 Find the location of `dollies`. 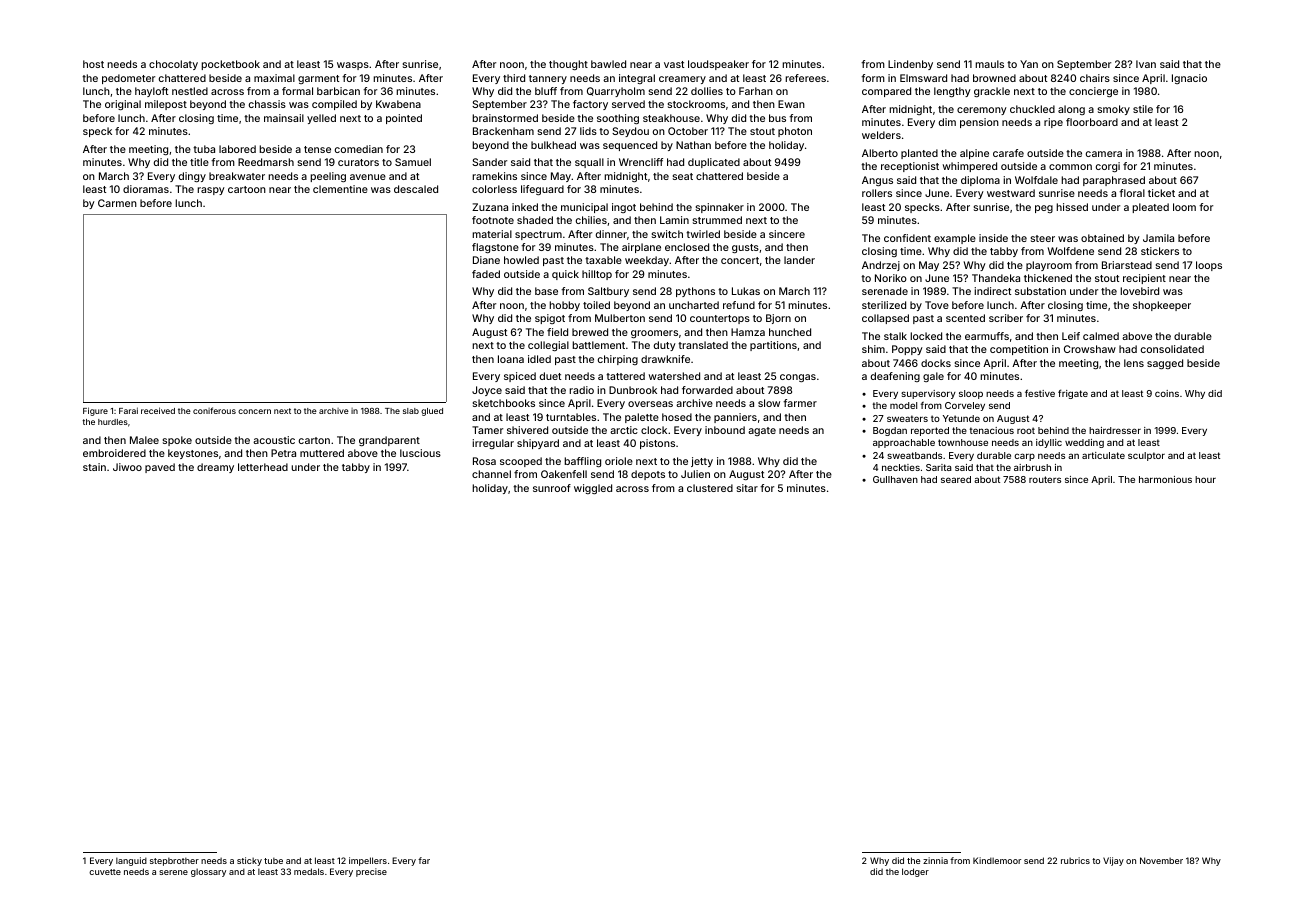

dollies is located at coordinates (707, 91).
